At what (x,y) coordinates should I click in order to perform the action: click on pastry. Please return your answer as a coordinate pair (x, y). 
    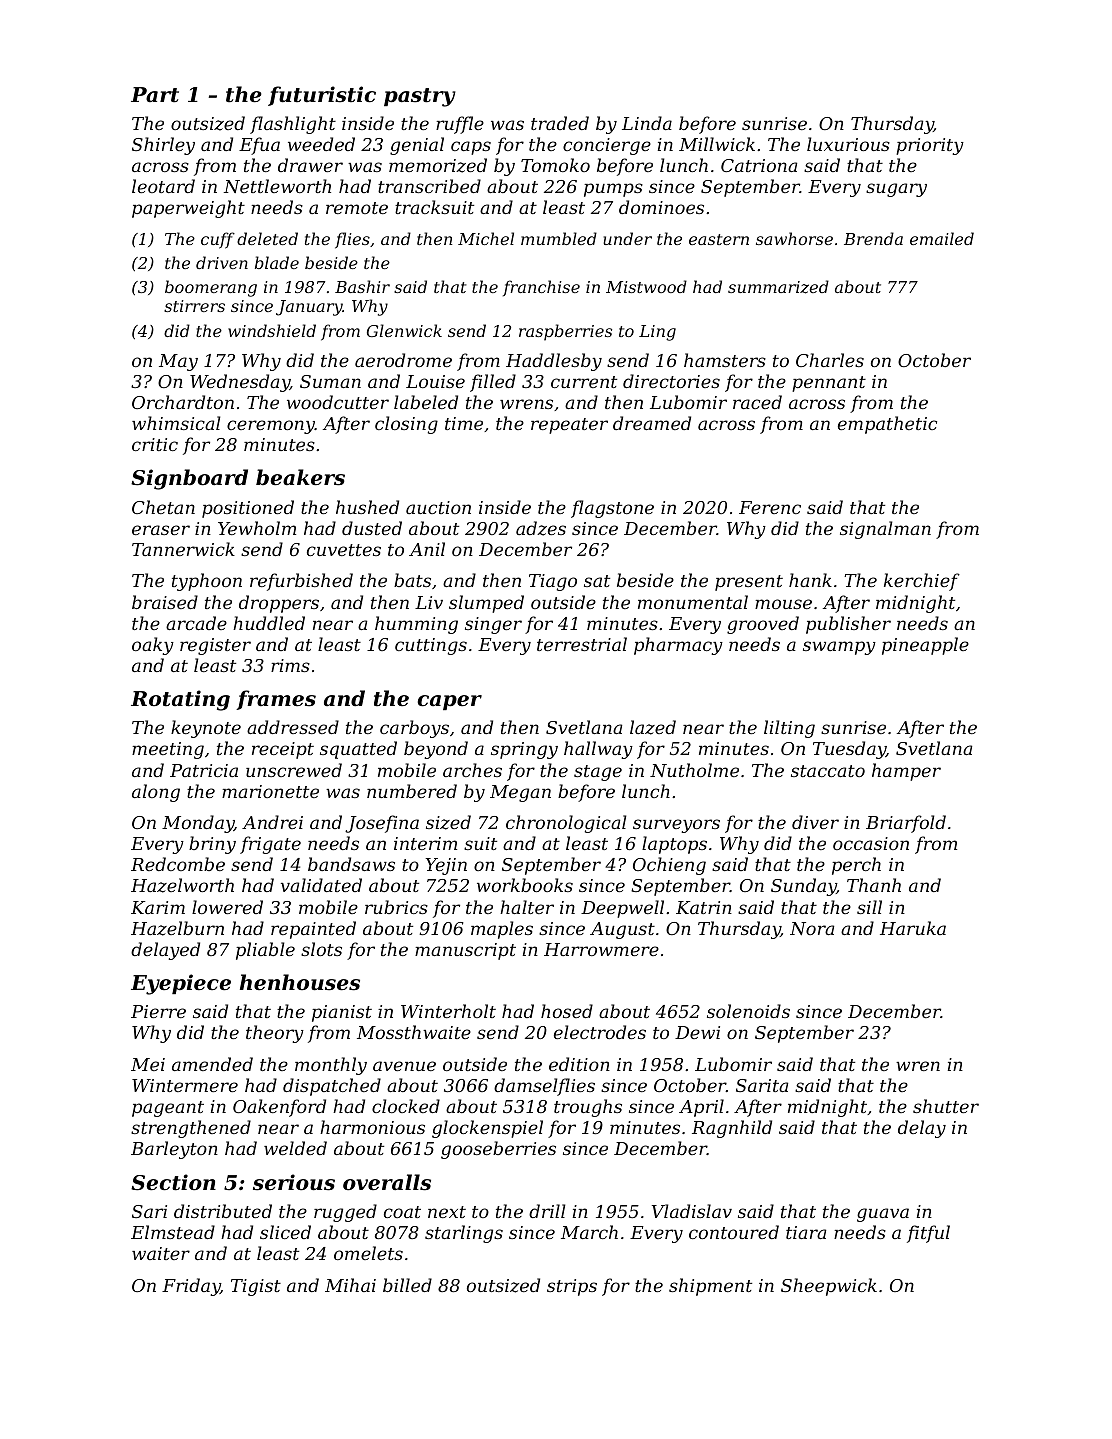
    Looking at the image, I should click on (420, 97).
